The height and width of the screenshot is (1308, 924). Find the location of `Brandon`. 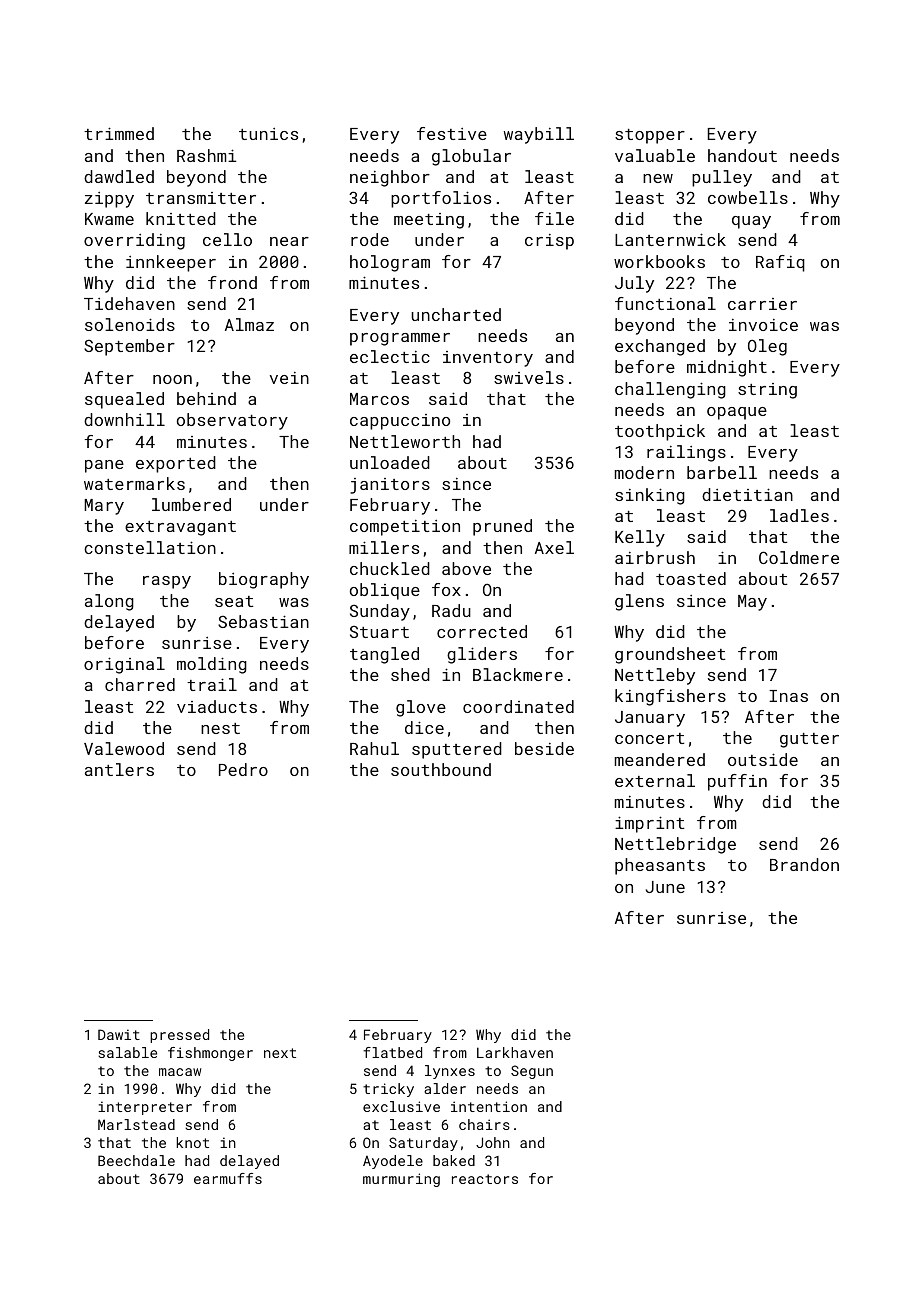

Brandon is located at coordinates (804, 864).
